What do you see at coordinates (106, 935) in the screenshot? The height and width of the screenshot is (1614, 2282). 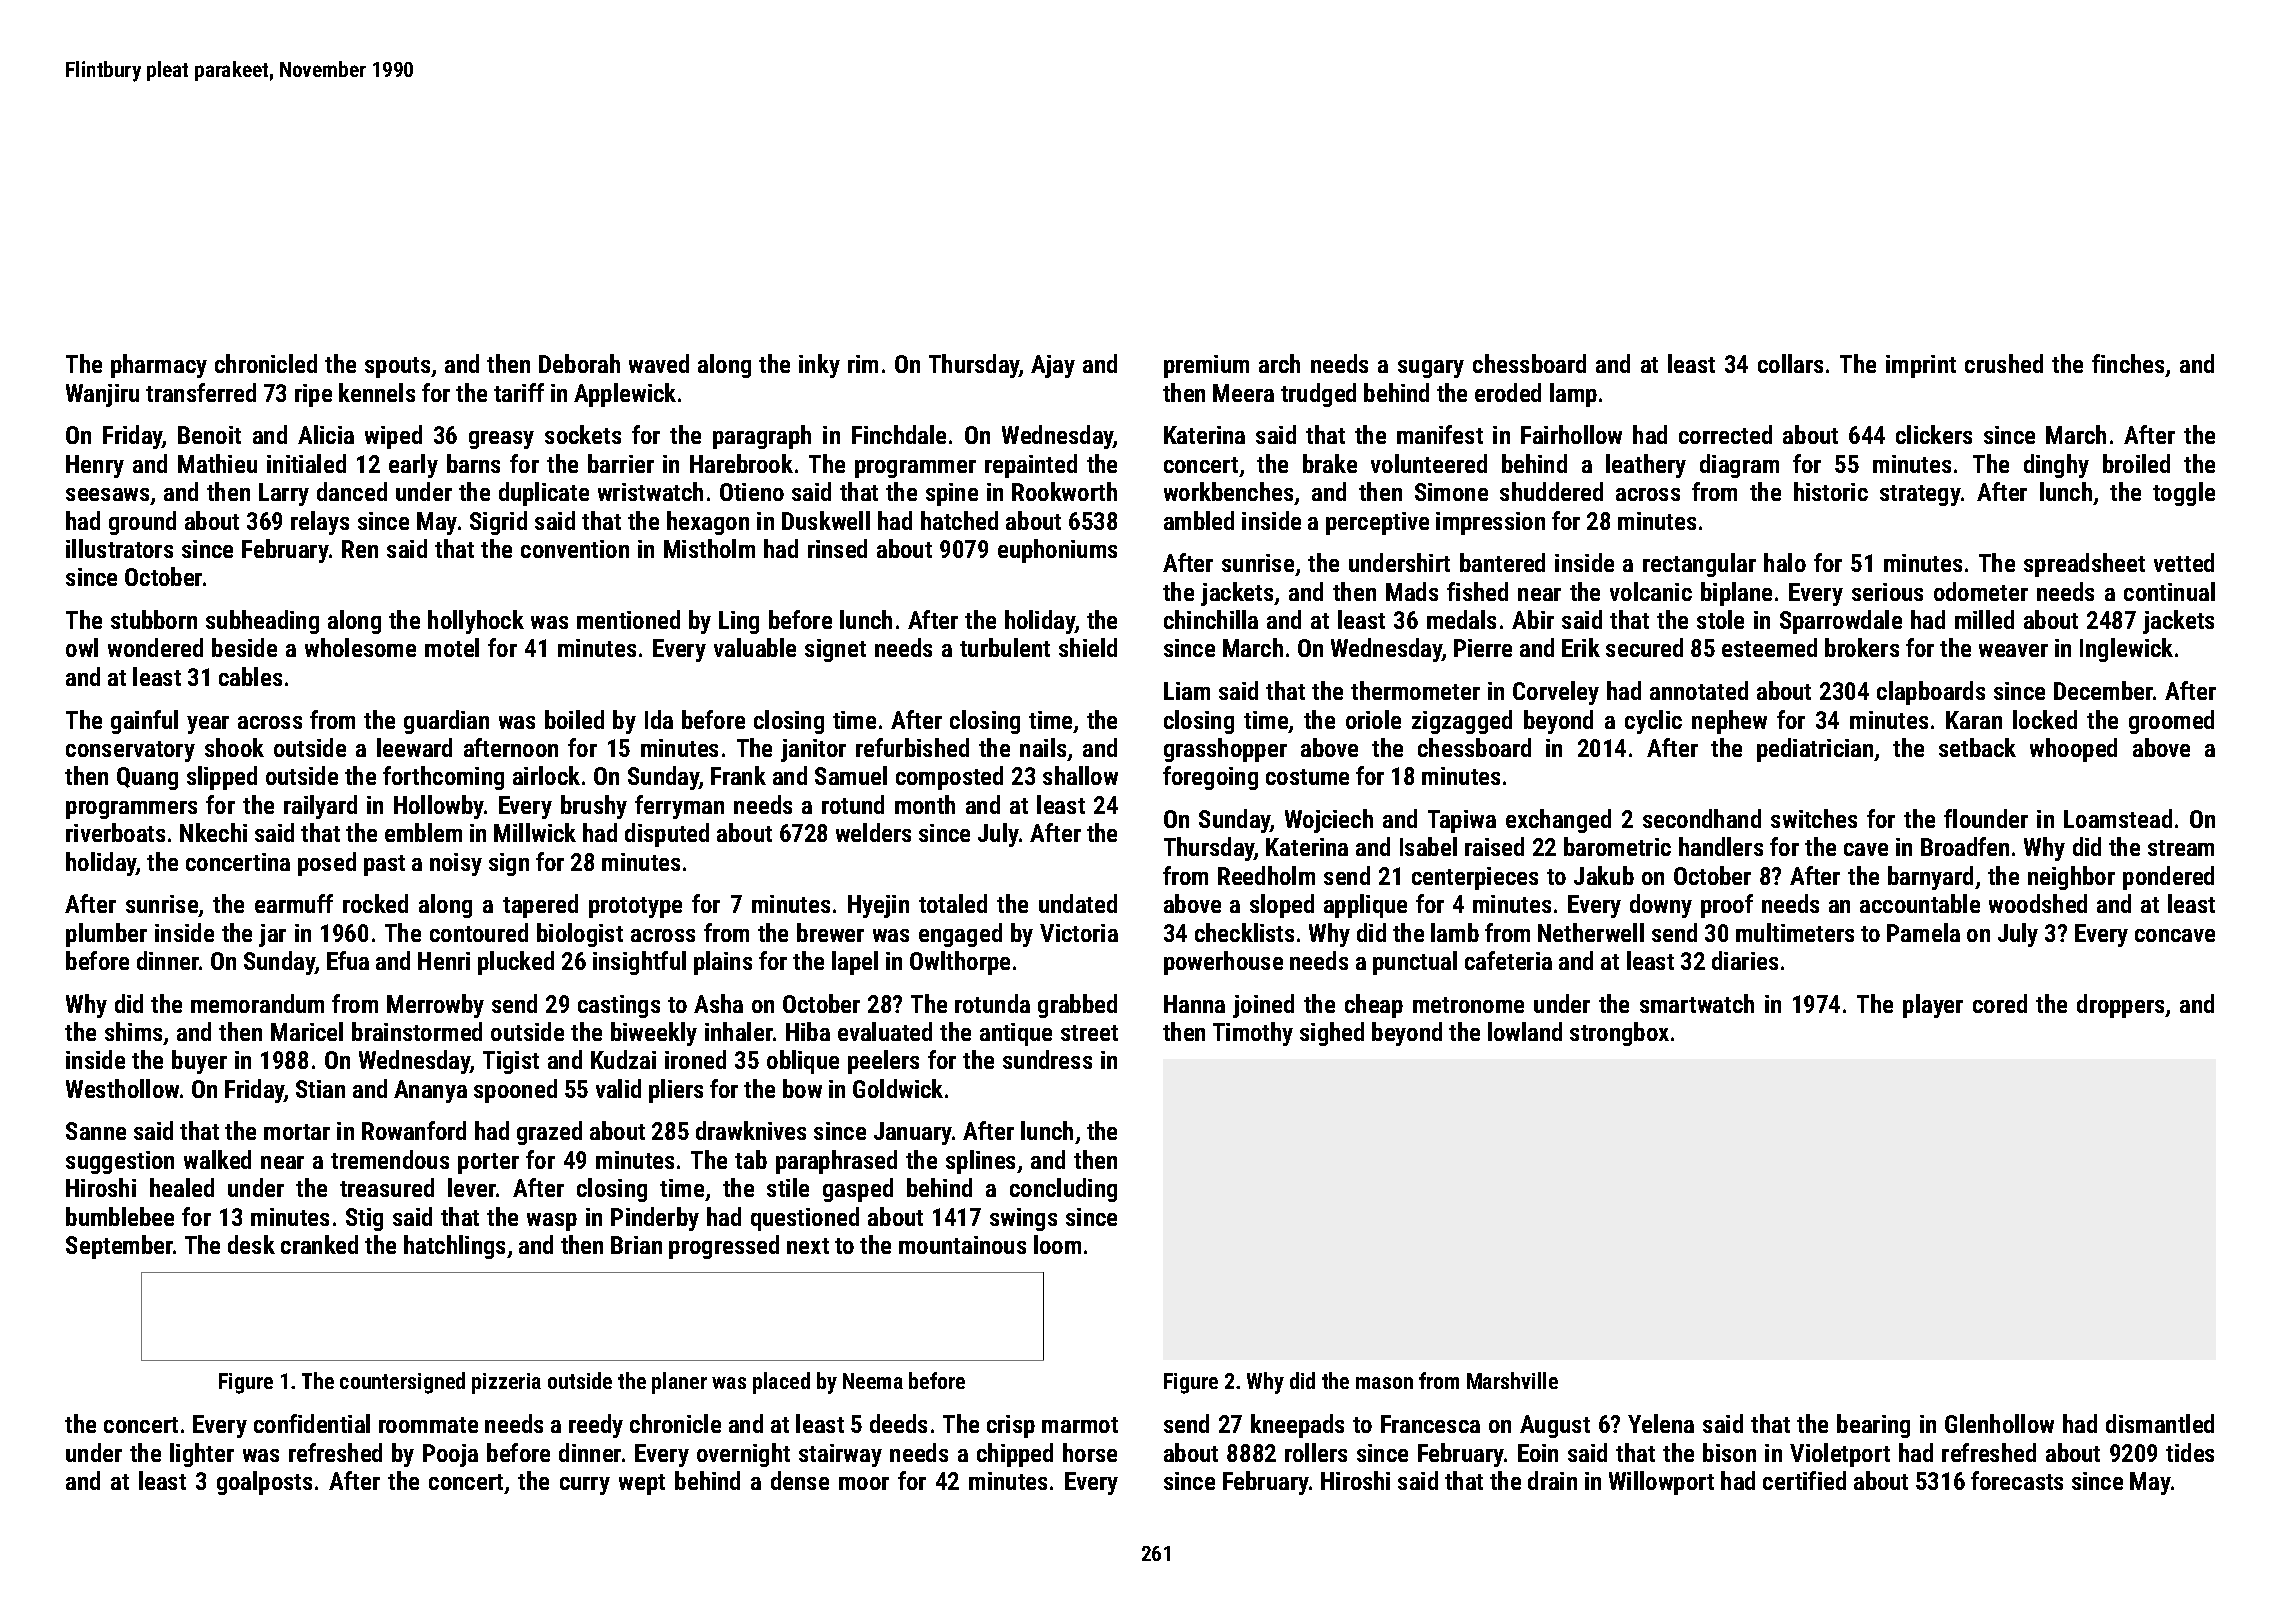 I see `plumber` at bounding box center [106, 935].
